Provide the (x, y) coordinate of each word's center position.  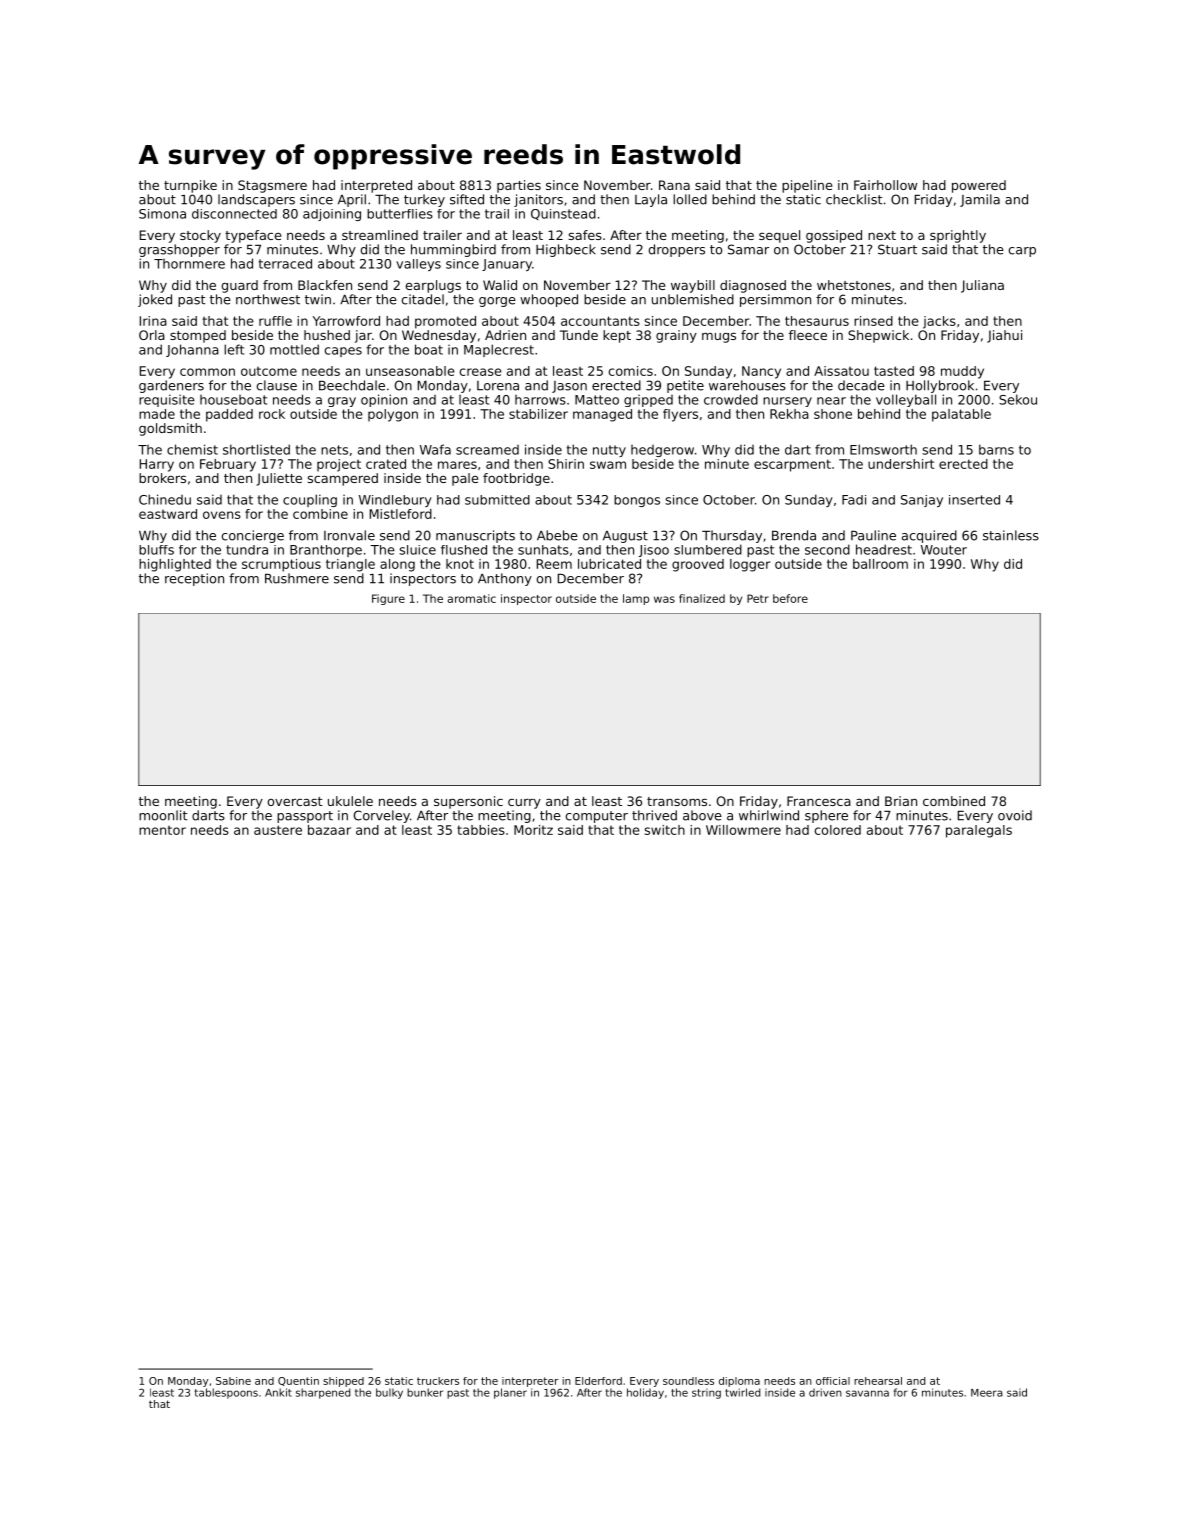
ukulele (350, 801)
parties (519, 186)
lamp (636, 599)
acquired (929, 536)
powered (979, 186)
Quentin (298, 1381)
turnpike (190, 186)
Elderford (598, 1381)
